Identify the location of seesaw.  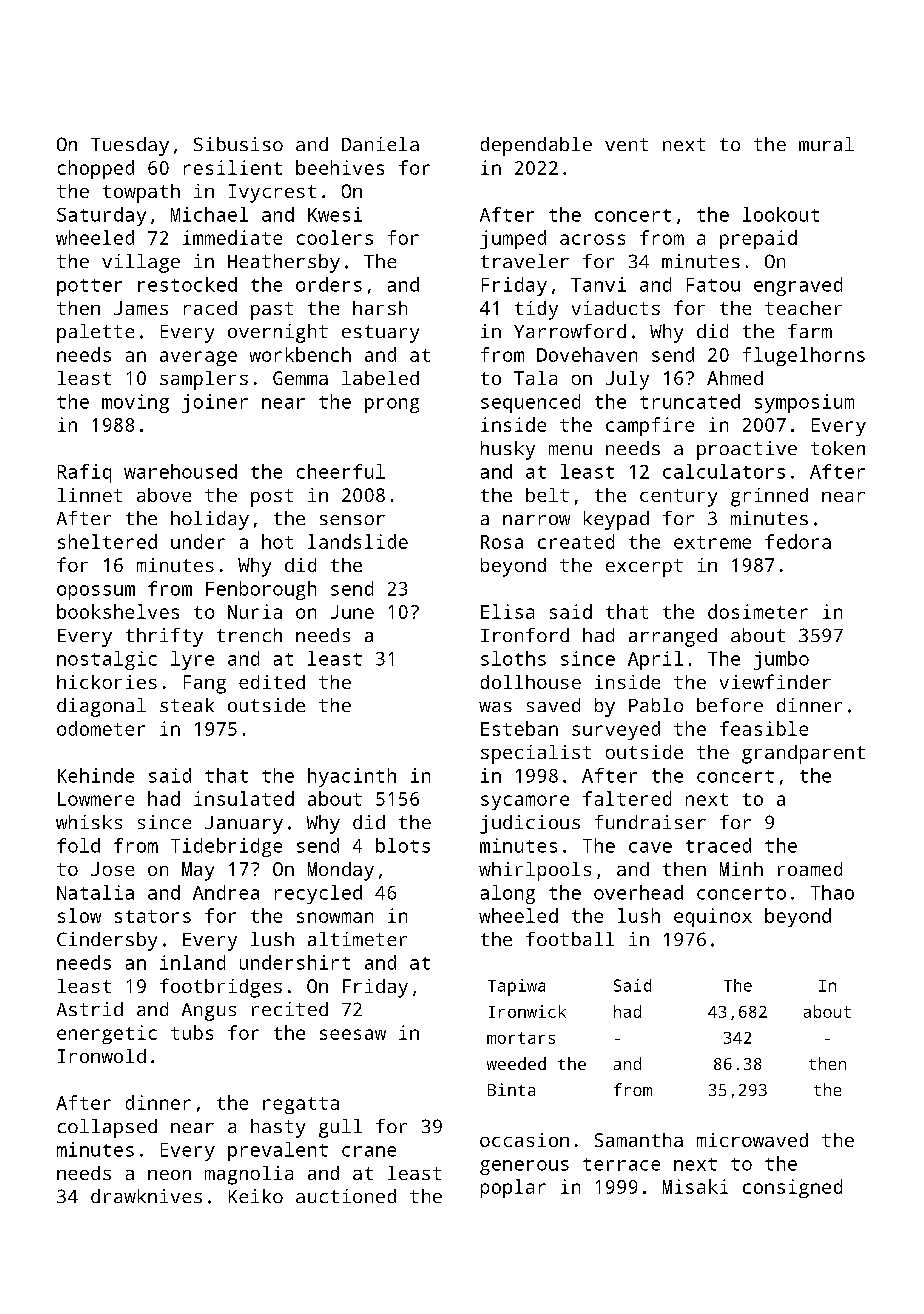
(353, 1034).
